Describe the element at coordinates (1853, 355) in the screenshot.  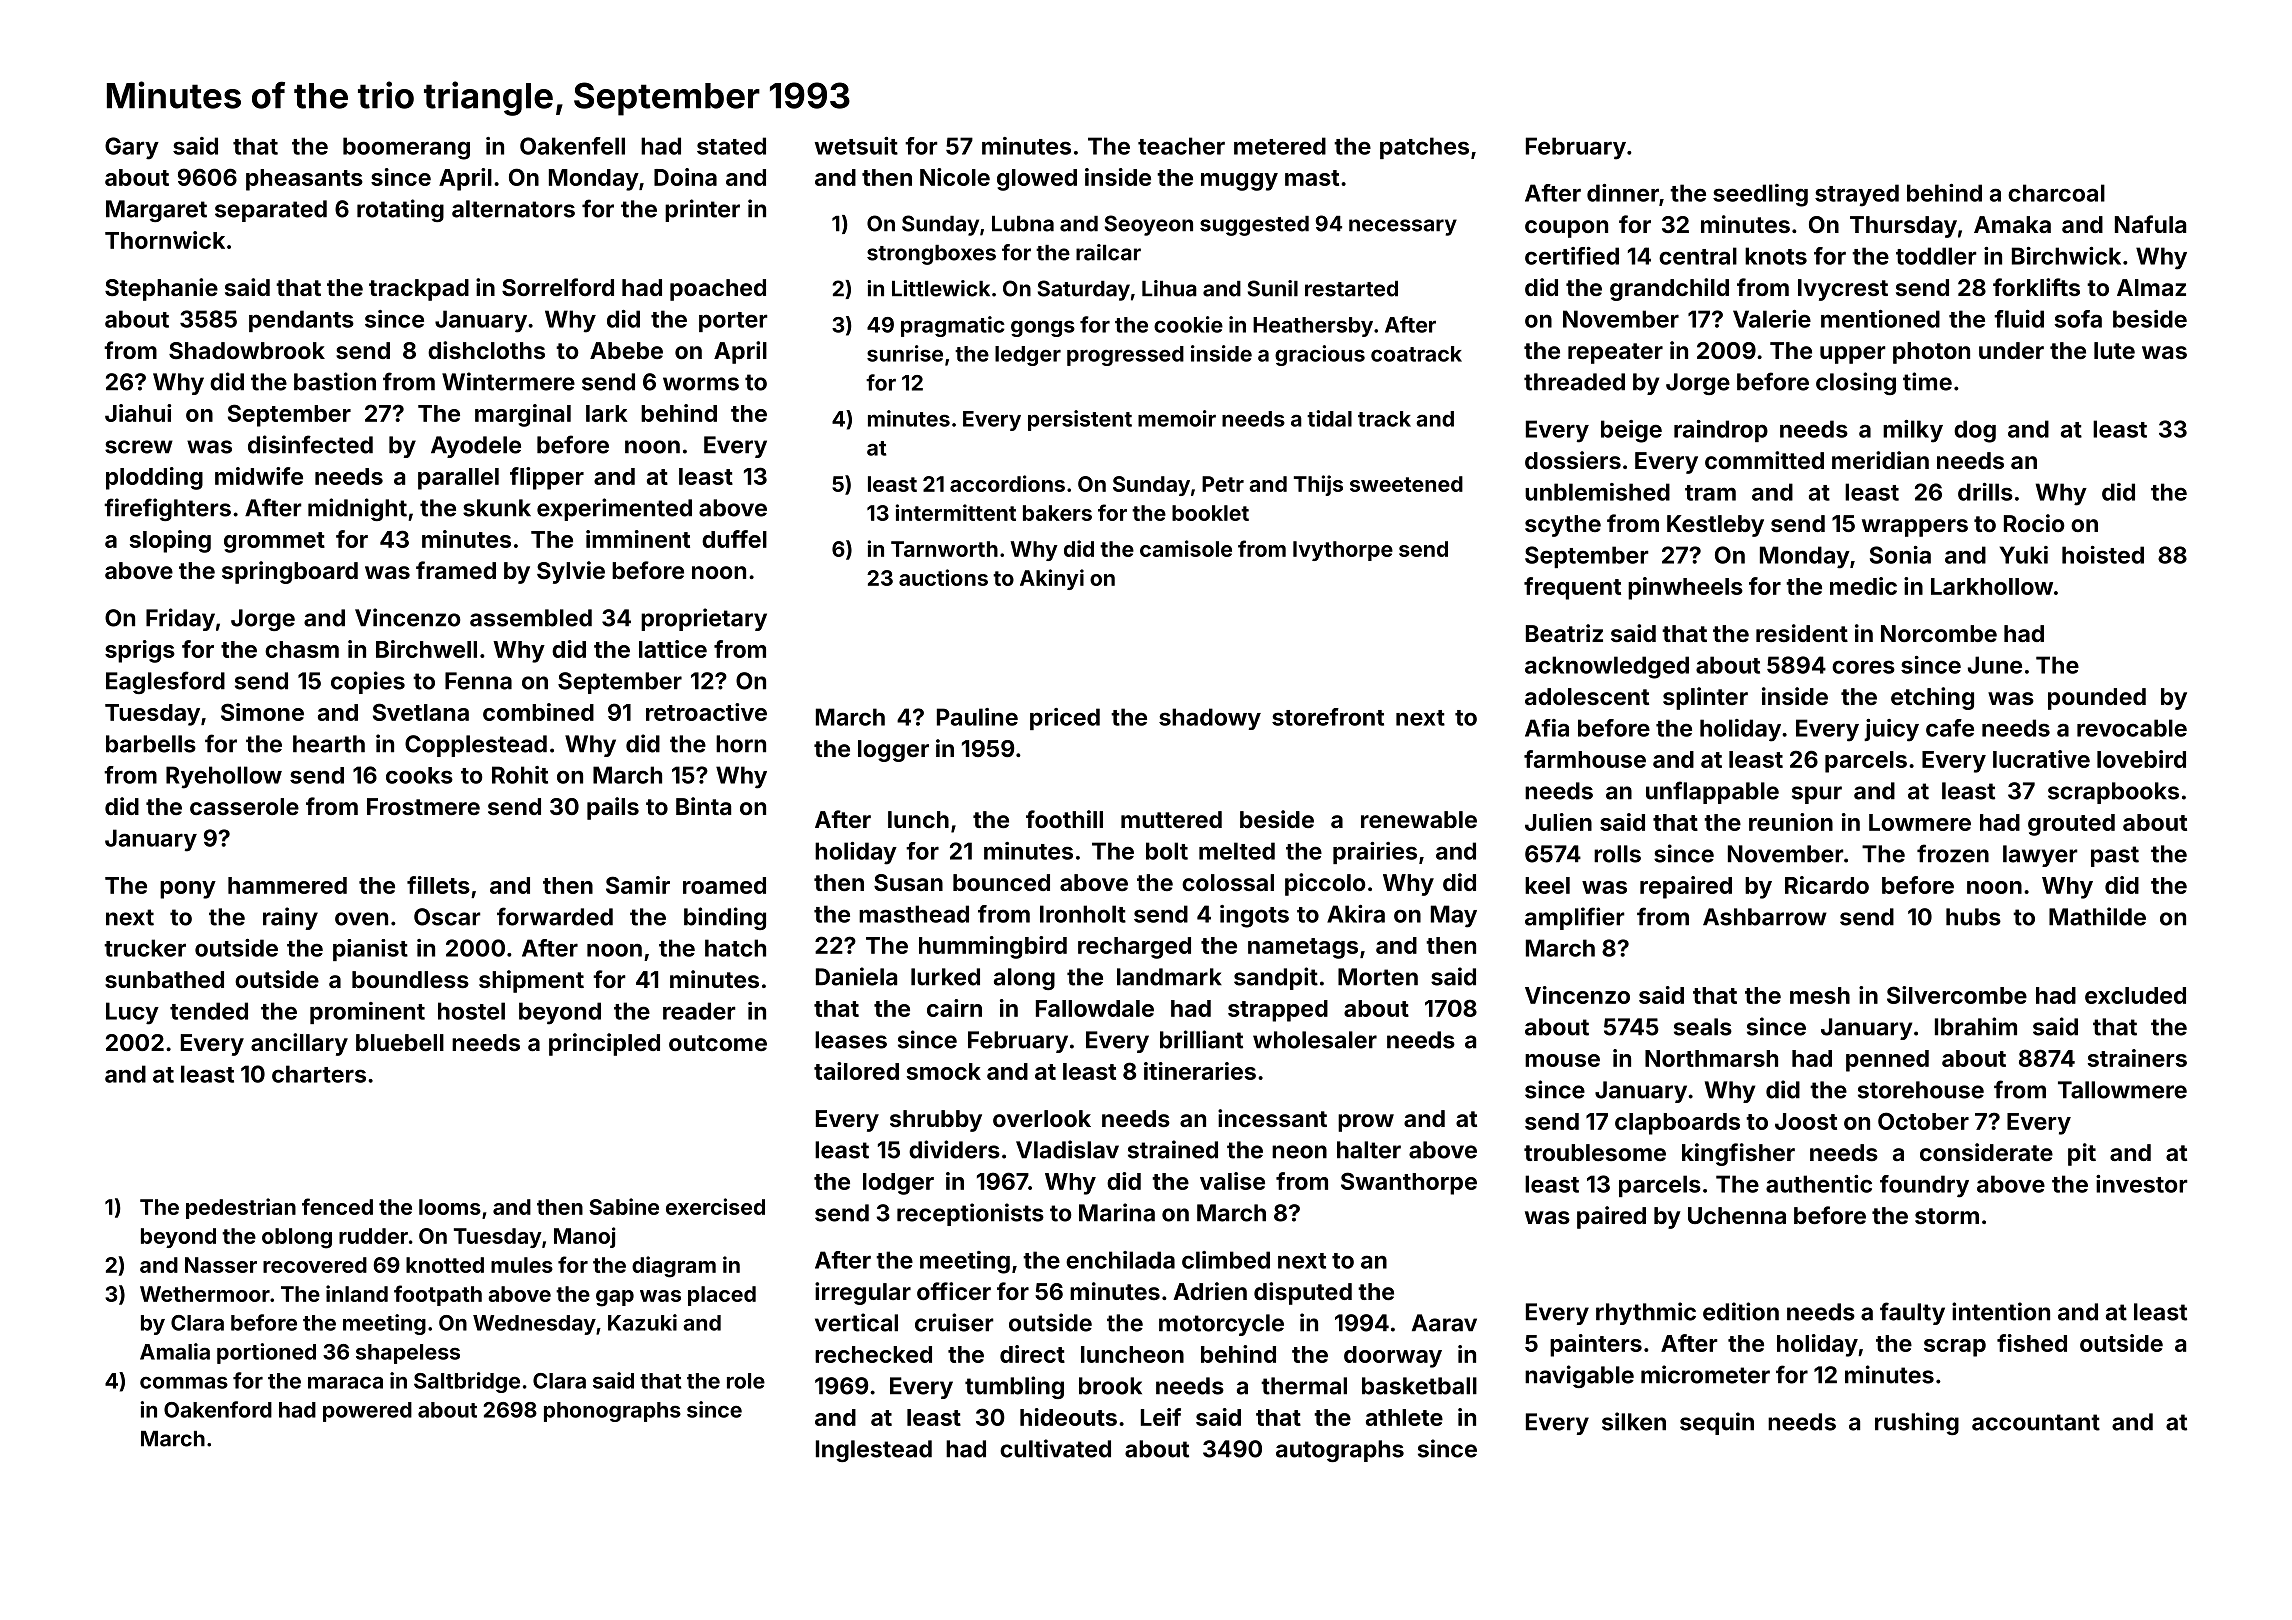
I see `upper` at that location.
